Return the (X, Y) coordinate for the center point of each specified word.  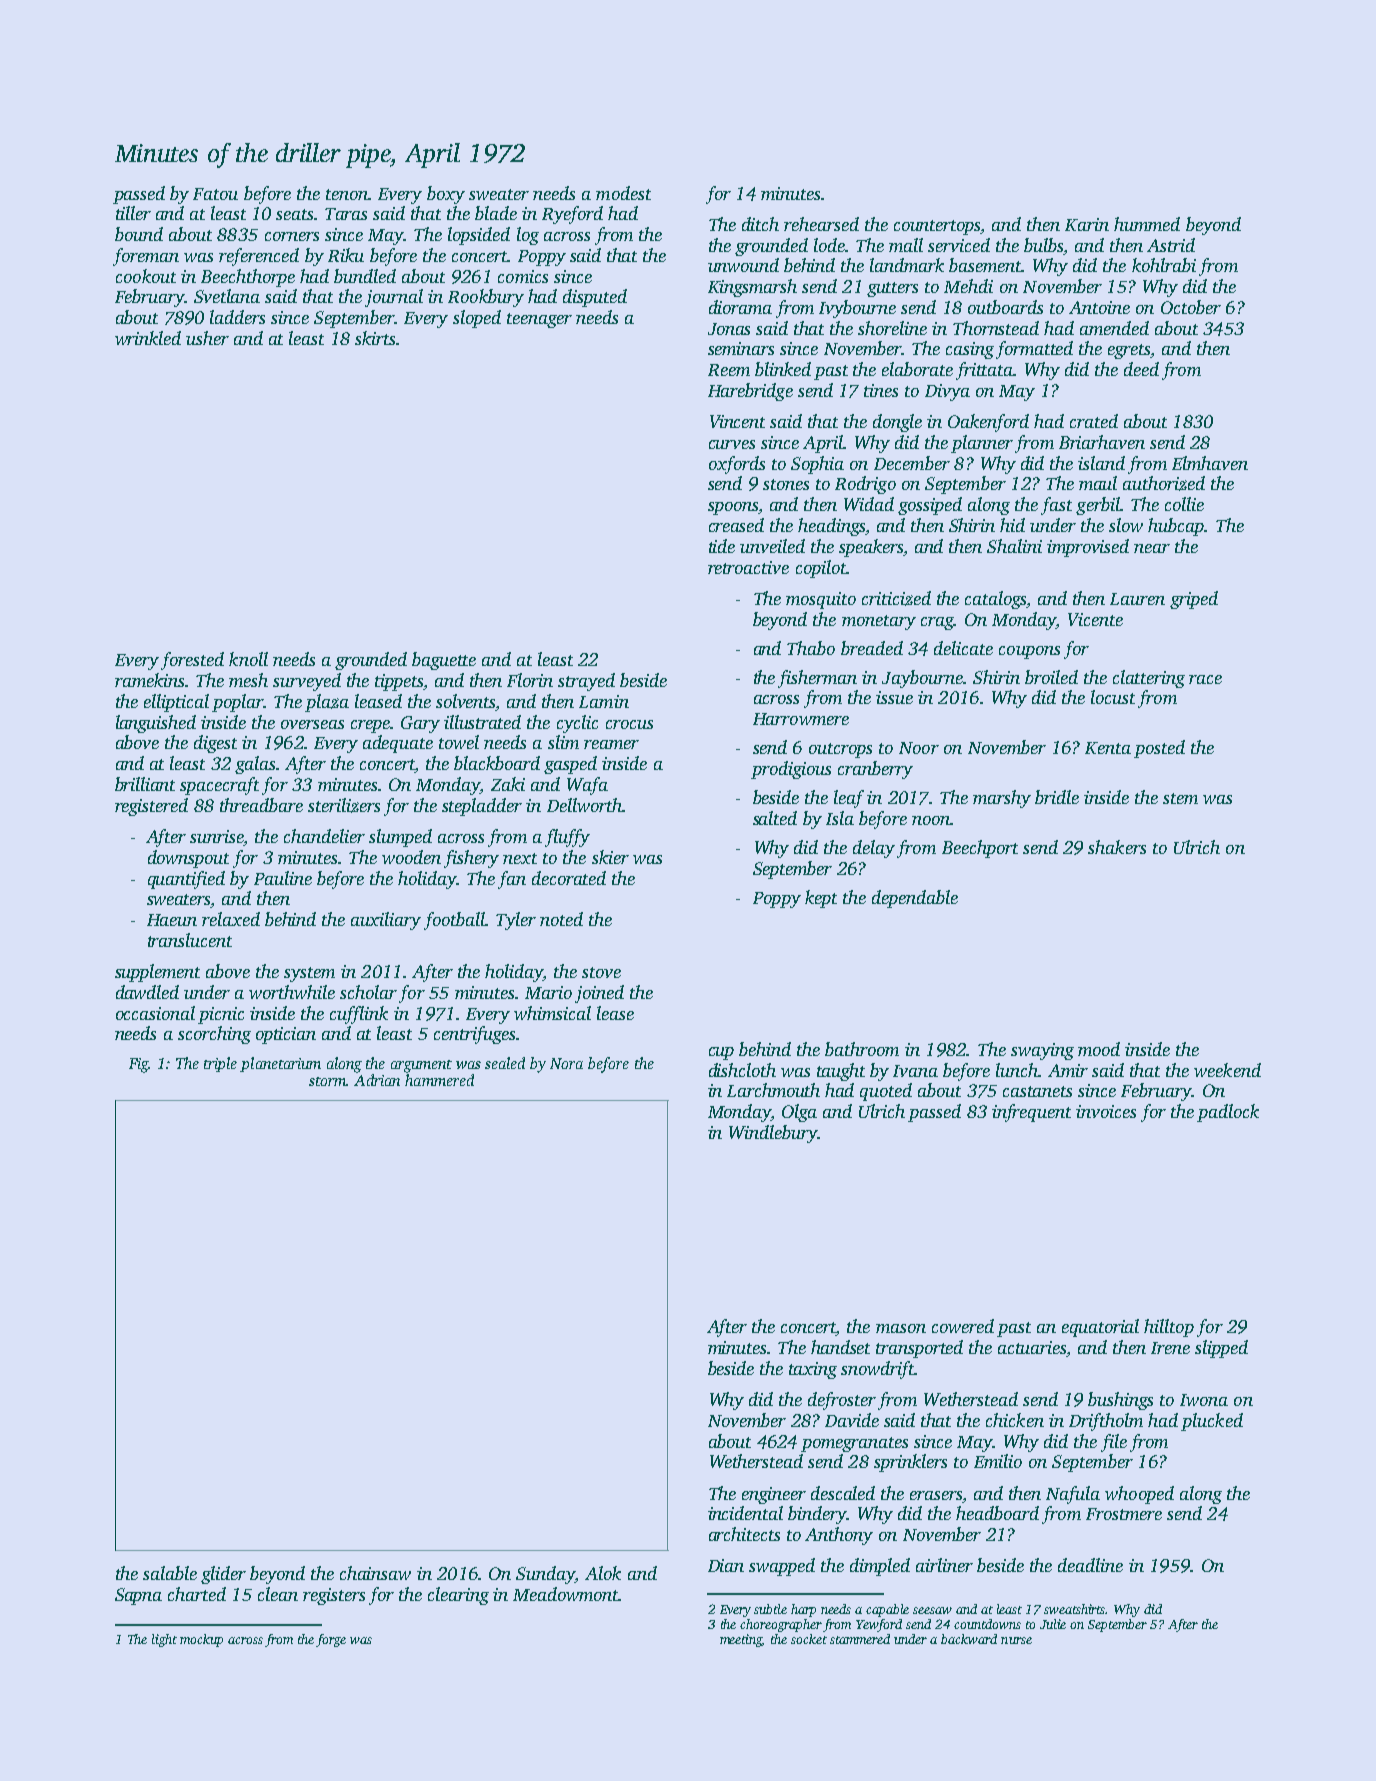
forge (331, 1640)
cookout (146, 276)
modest (623, 193)
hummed (1147, 224)
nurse (1016, 1640)
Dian (726, 1565)
